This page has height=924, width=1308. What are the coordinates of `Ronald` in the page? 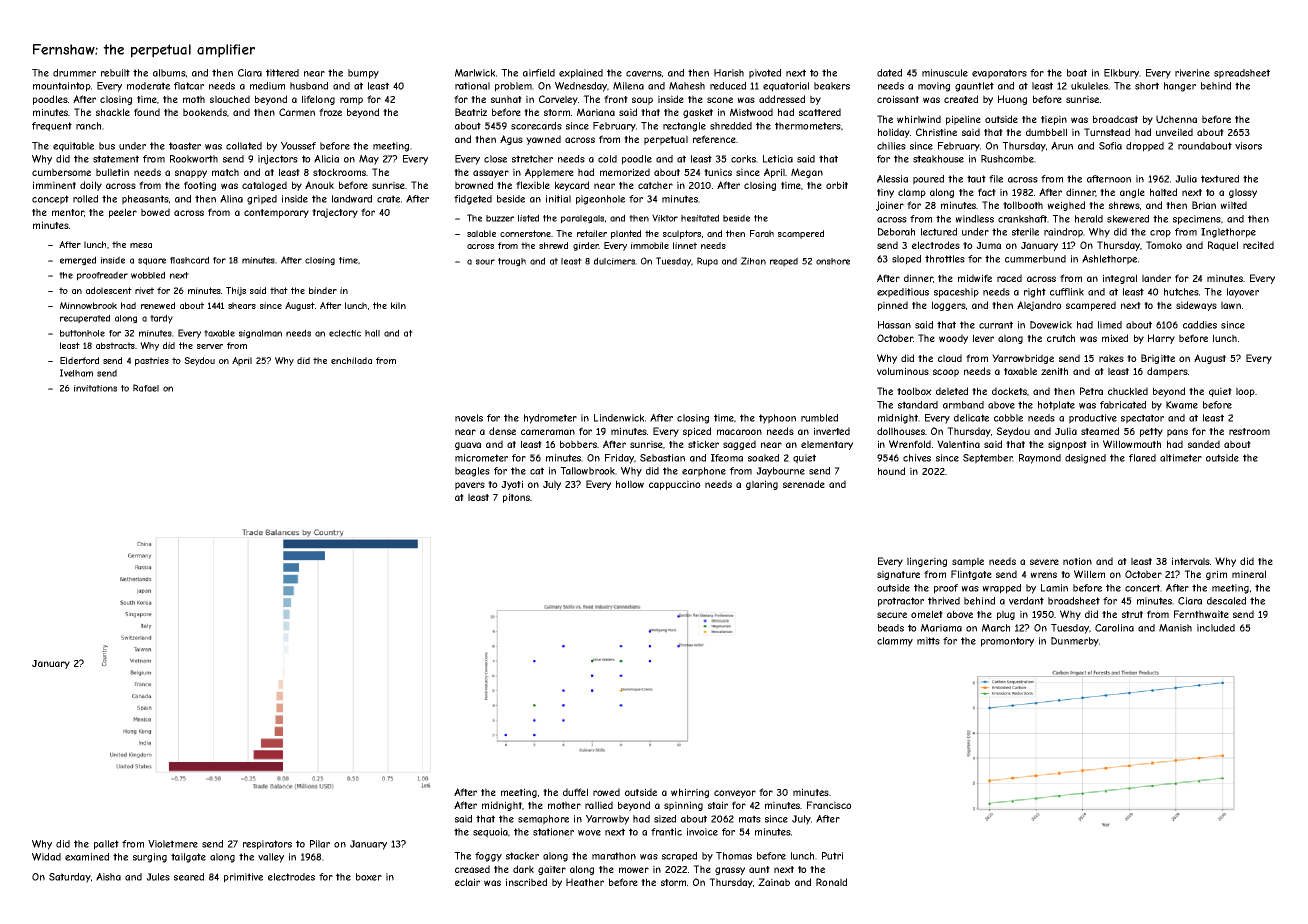 It's located at (831, 882).
